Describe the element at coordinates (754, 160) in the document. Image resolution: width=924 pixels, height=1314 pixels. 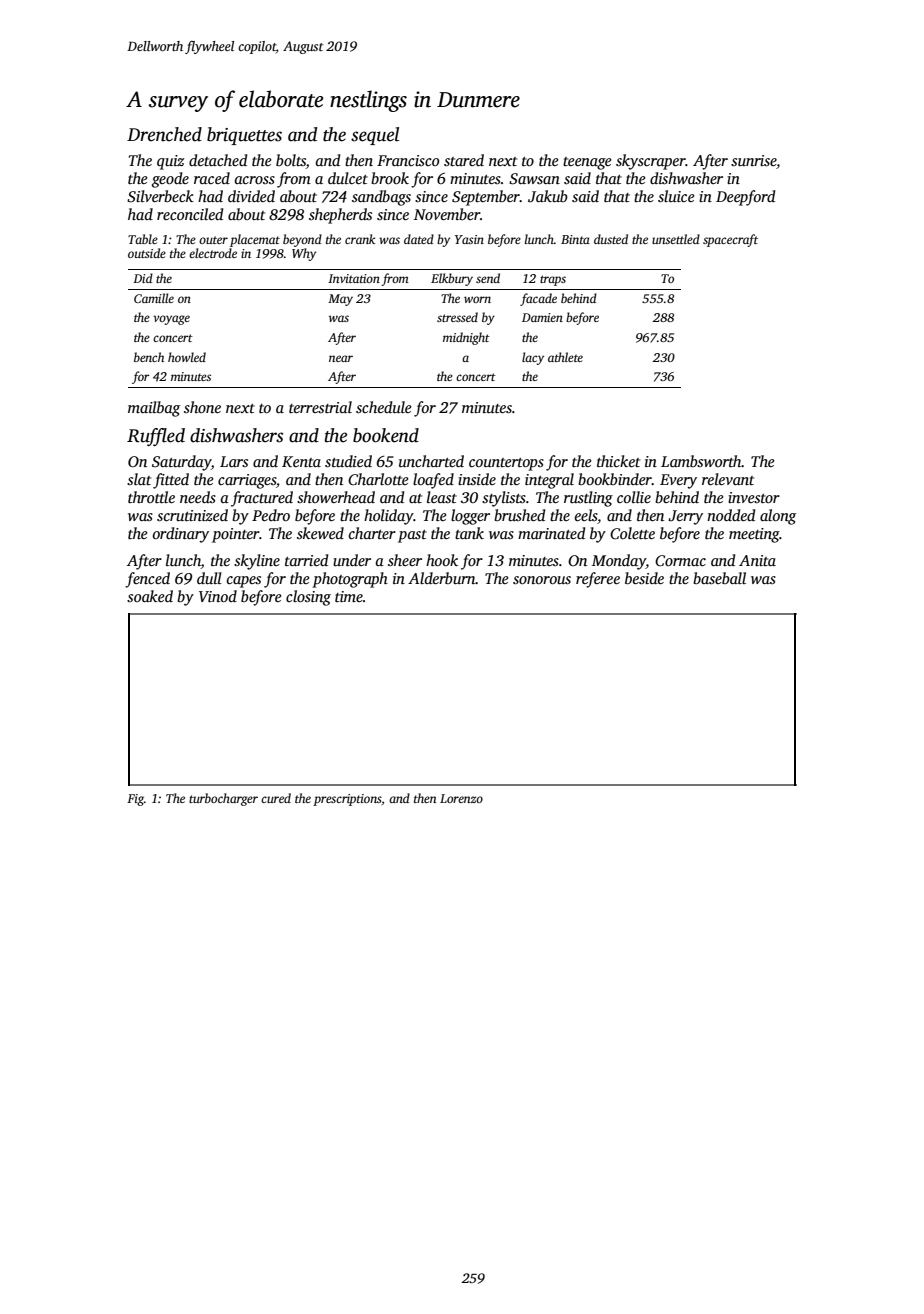
I see `sunrise` at that location.
